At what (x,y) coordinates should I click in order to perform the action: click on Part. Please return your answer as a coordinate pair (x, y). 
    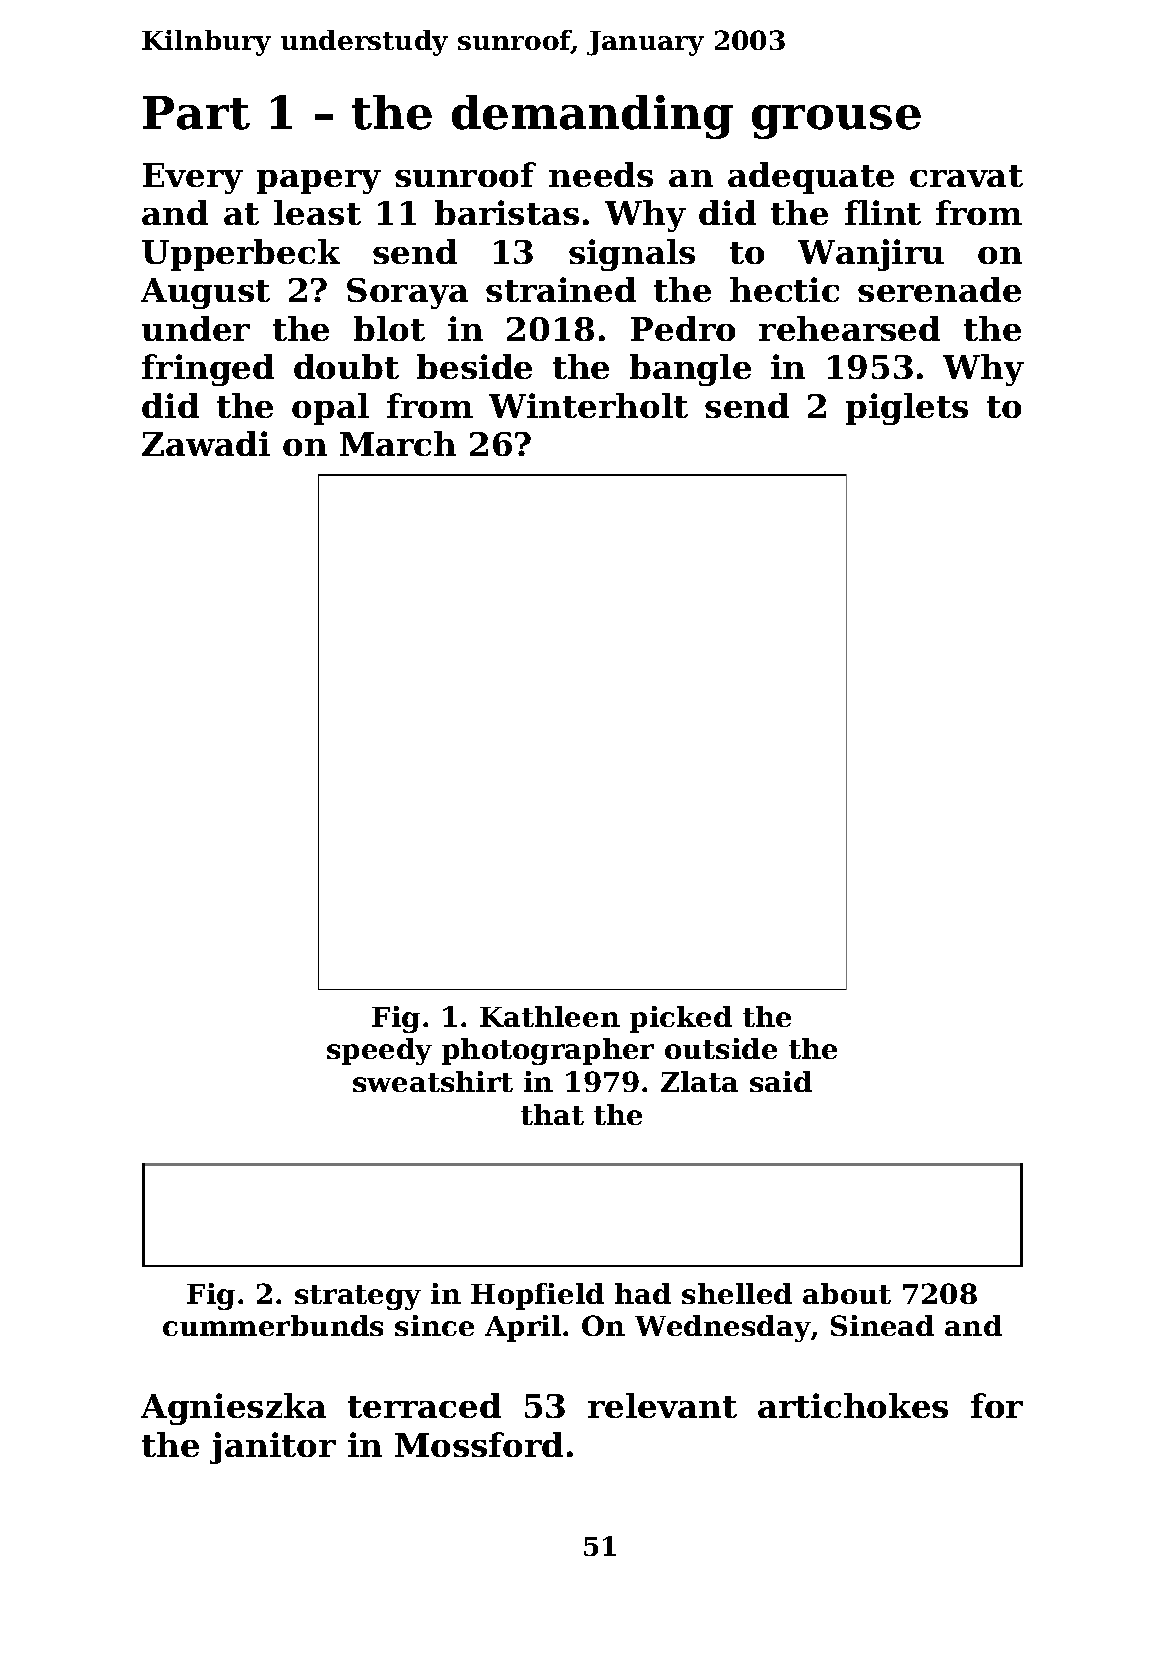
    Looking at the image, I should click on (196, 113).
